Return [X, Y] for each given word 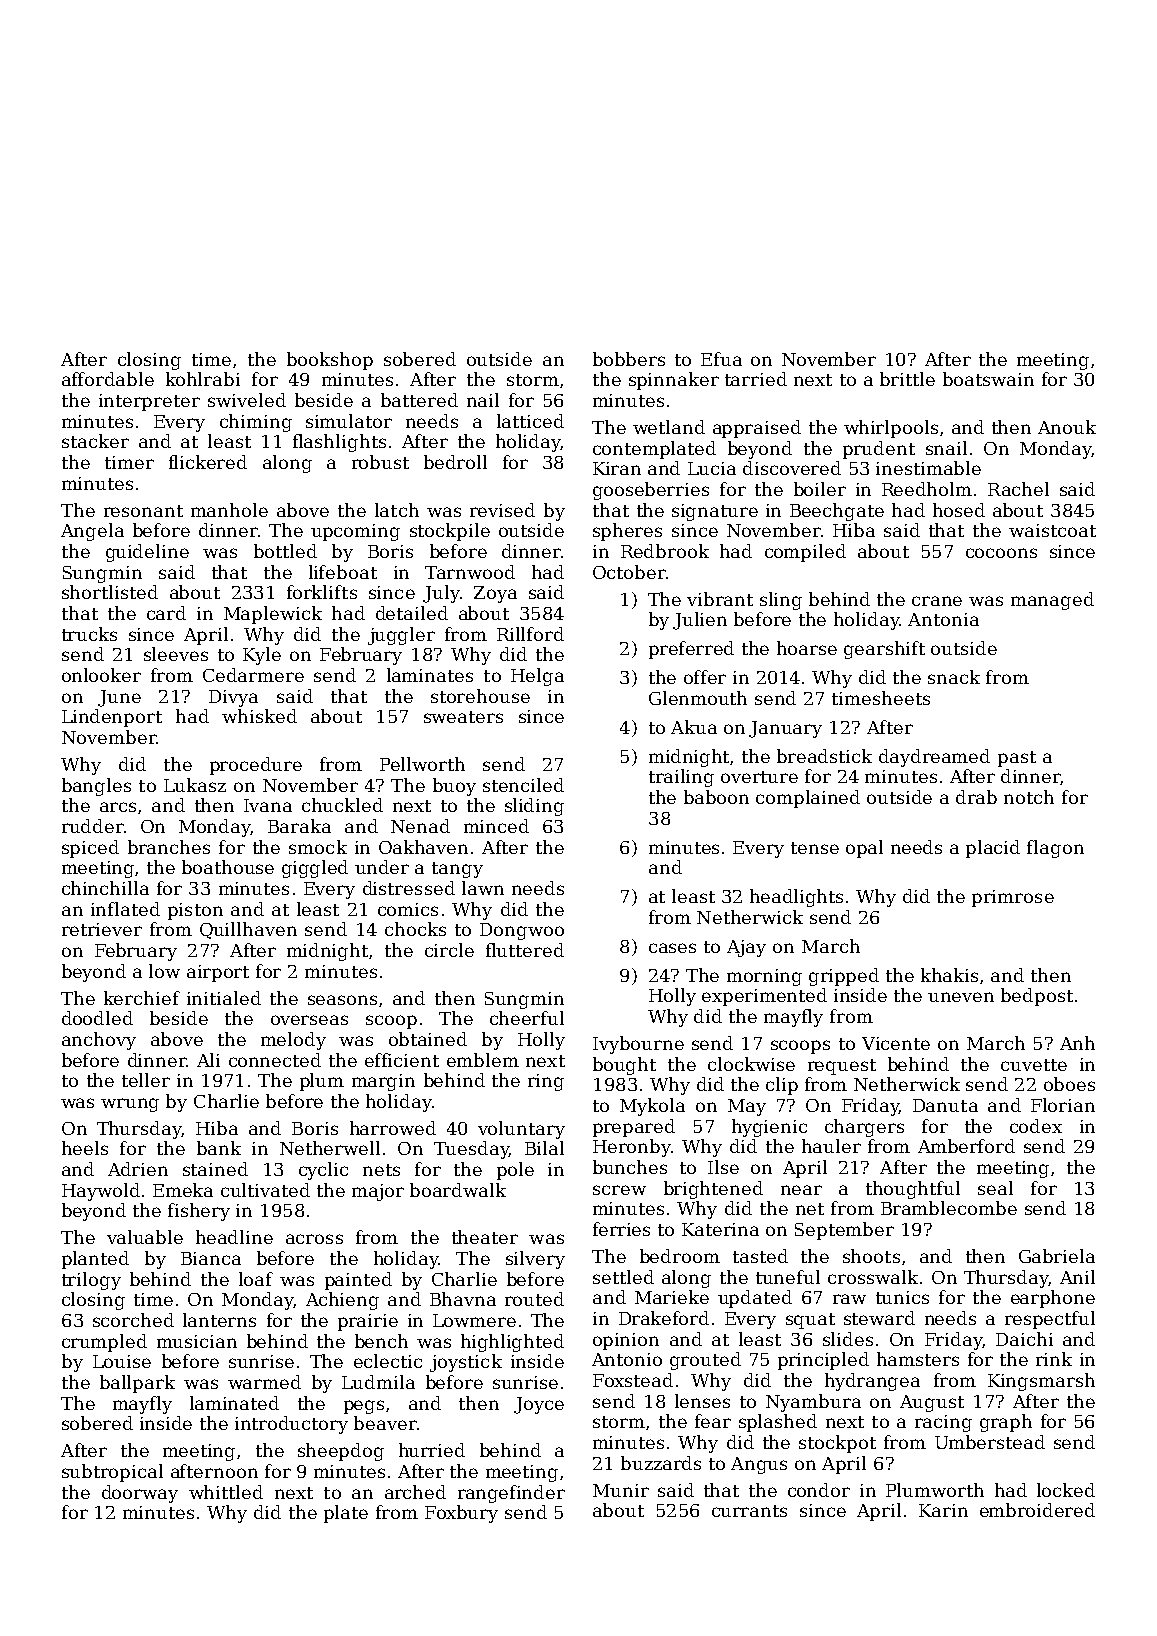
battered [419, 400]
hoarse [807, 648]
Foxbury [461, 1514]
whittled [226, 1492]
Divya [233, 698]
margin [383, 1082]
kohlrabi [203, 379]
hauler [831, 1146]
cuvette [1034, 1065]
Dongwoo [522, 931]
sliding [534, 807]
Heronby [632, 1148]
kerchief [142, 998]
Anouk [1067, 427]
